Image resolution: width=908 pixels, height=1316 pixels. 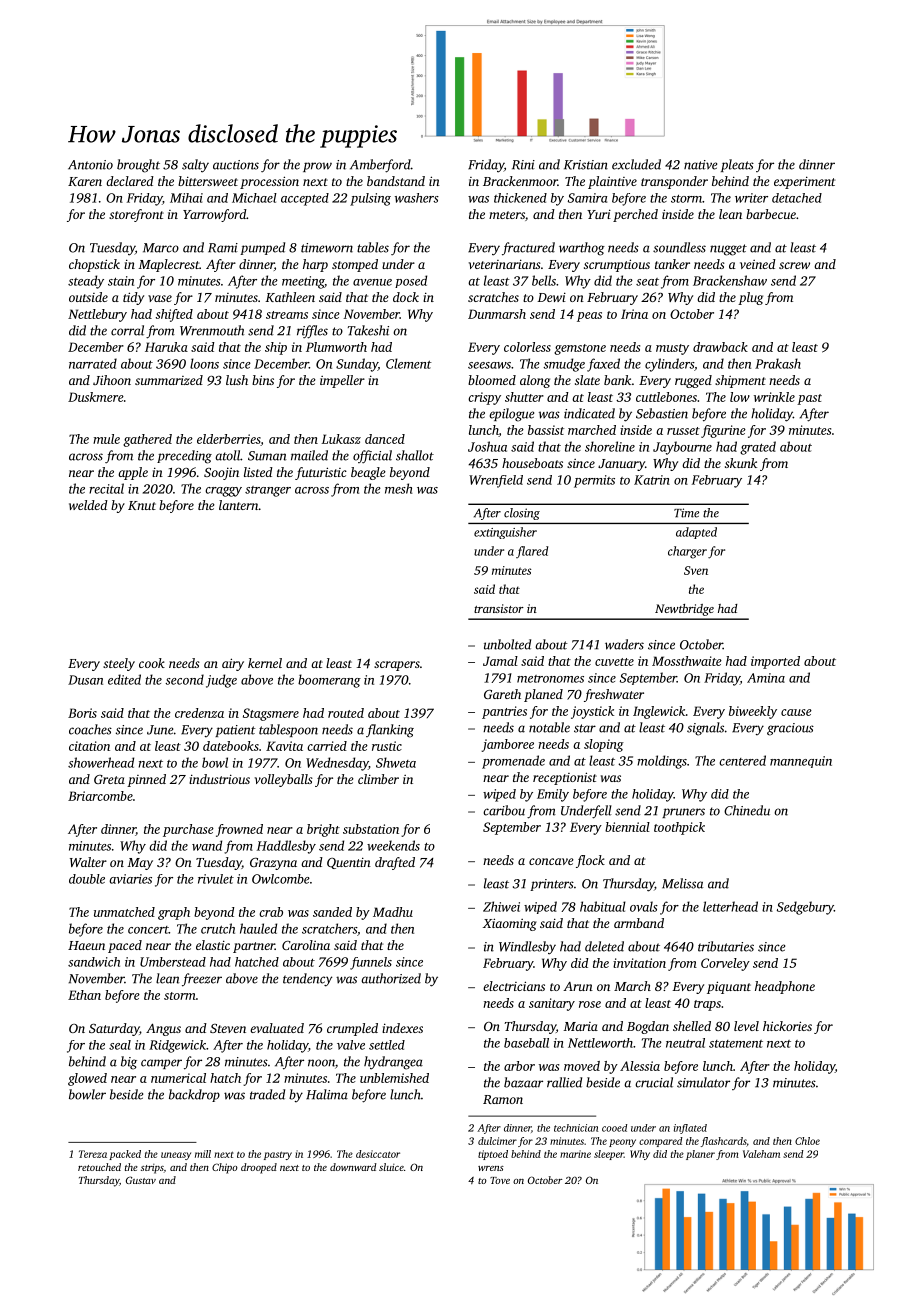 I want to click on pulsing, so click(x=370, y=199).
